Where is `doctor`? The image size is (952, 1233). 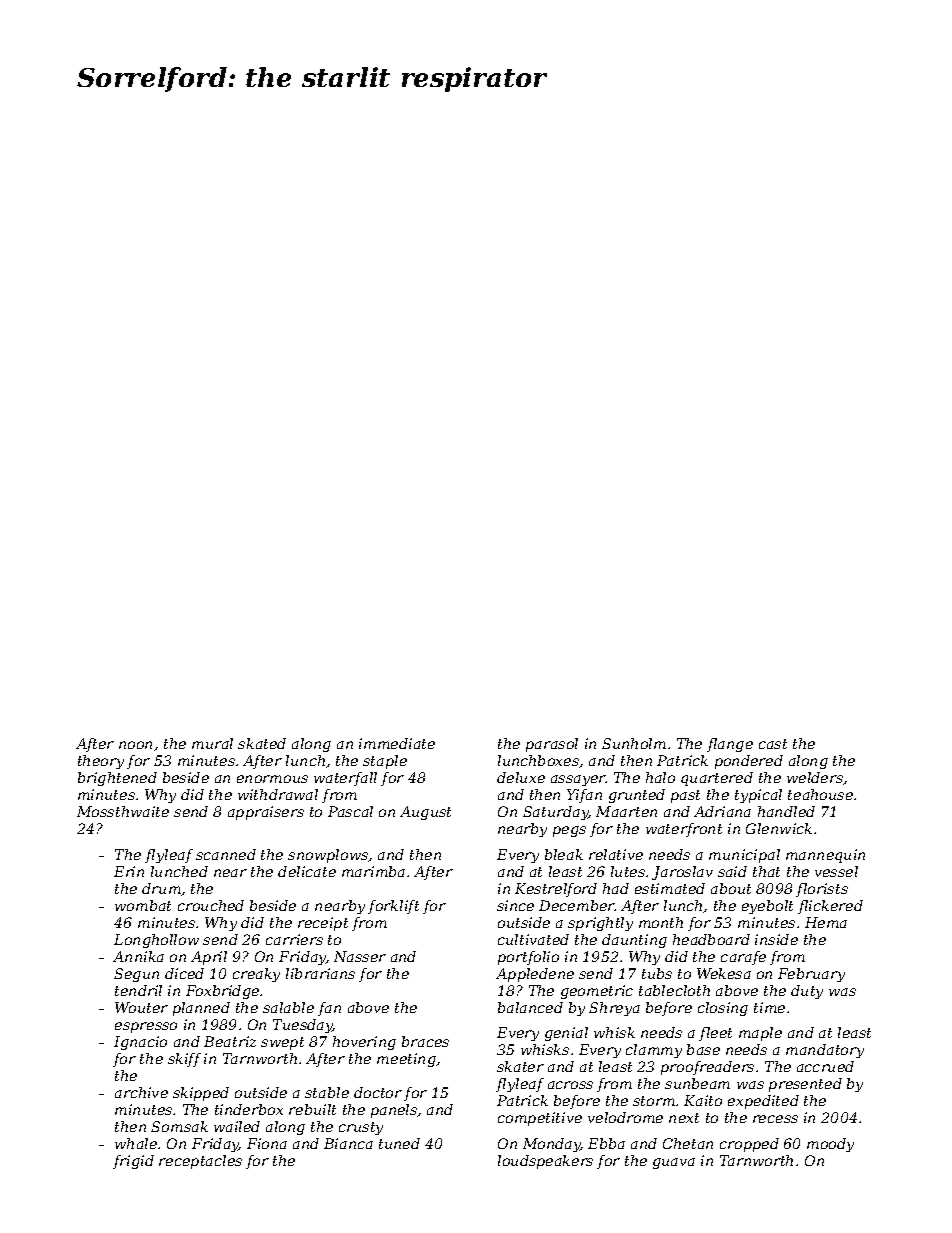 doctor is located at coordinates (378, 1092).
